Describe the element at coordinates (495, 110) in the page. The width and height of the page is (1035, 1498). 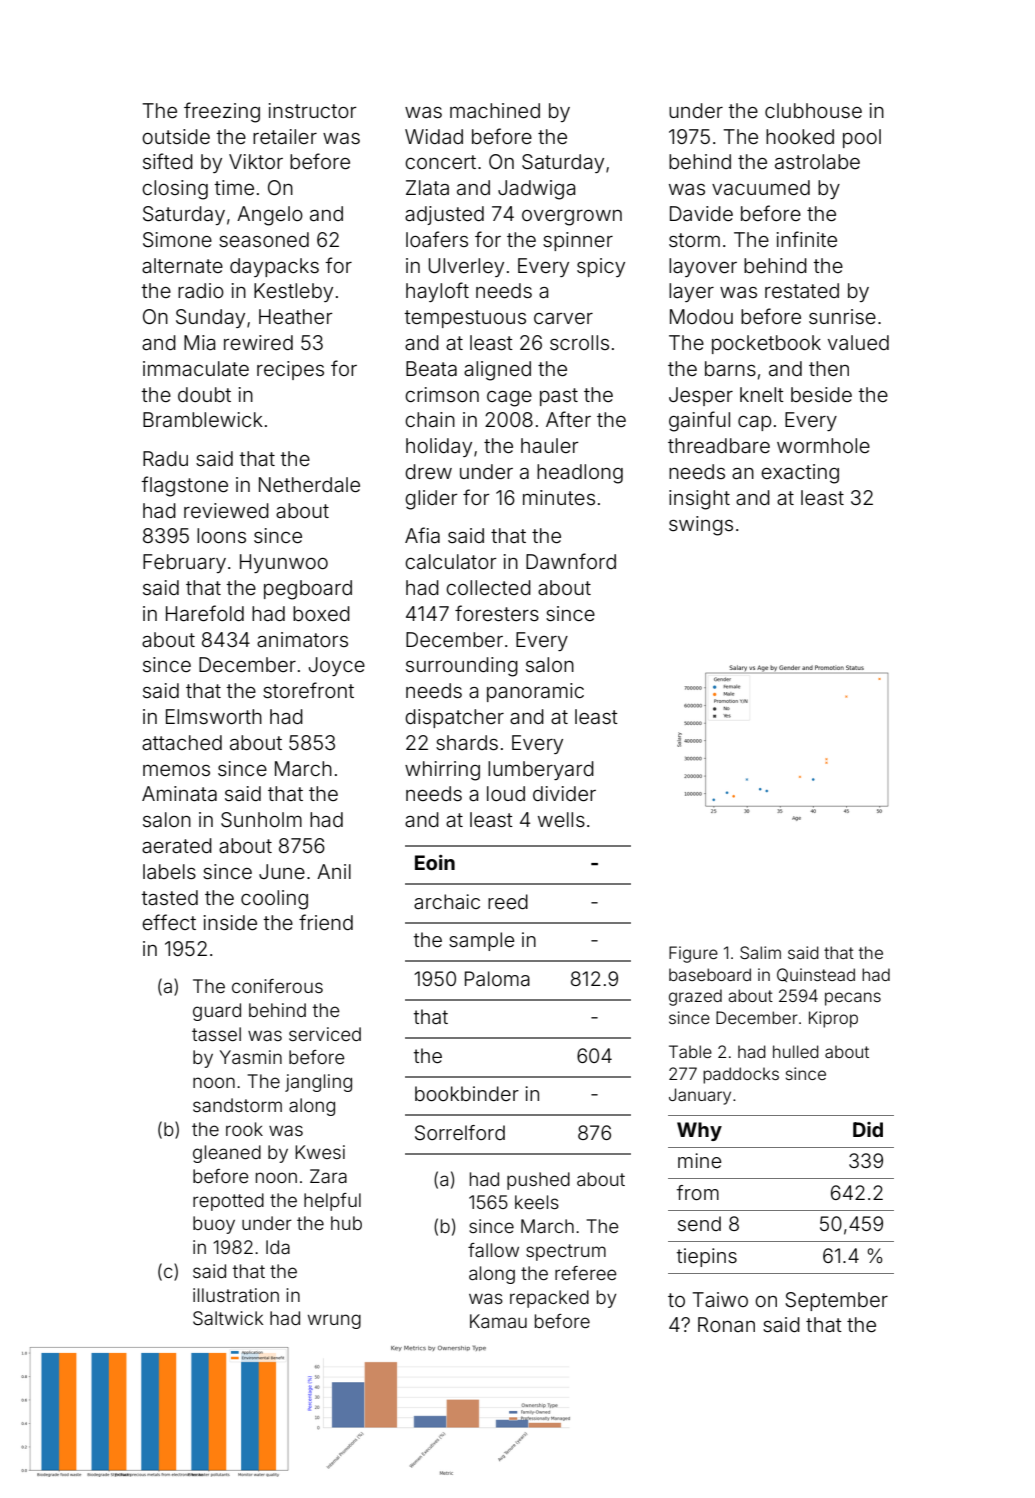
I see `machined` at that location.
